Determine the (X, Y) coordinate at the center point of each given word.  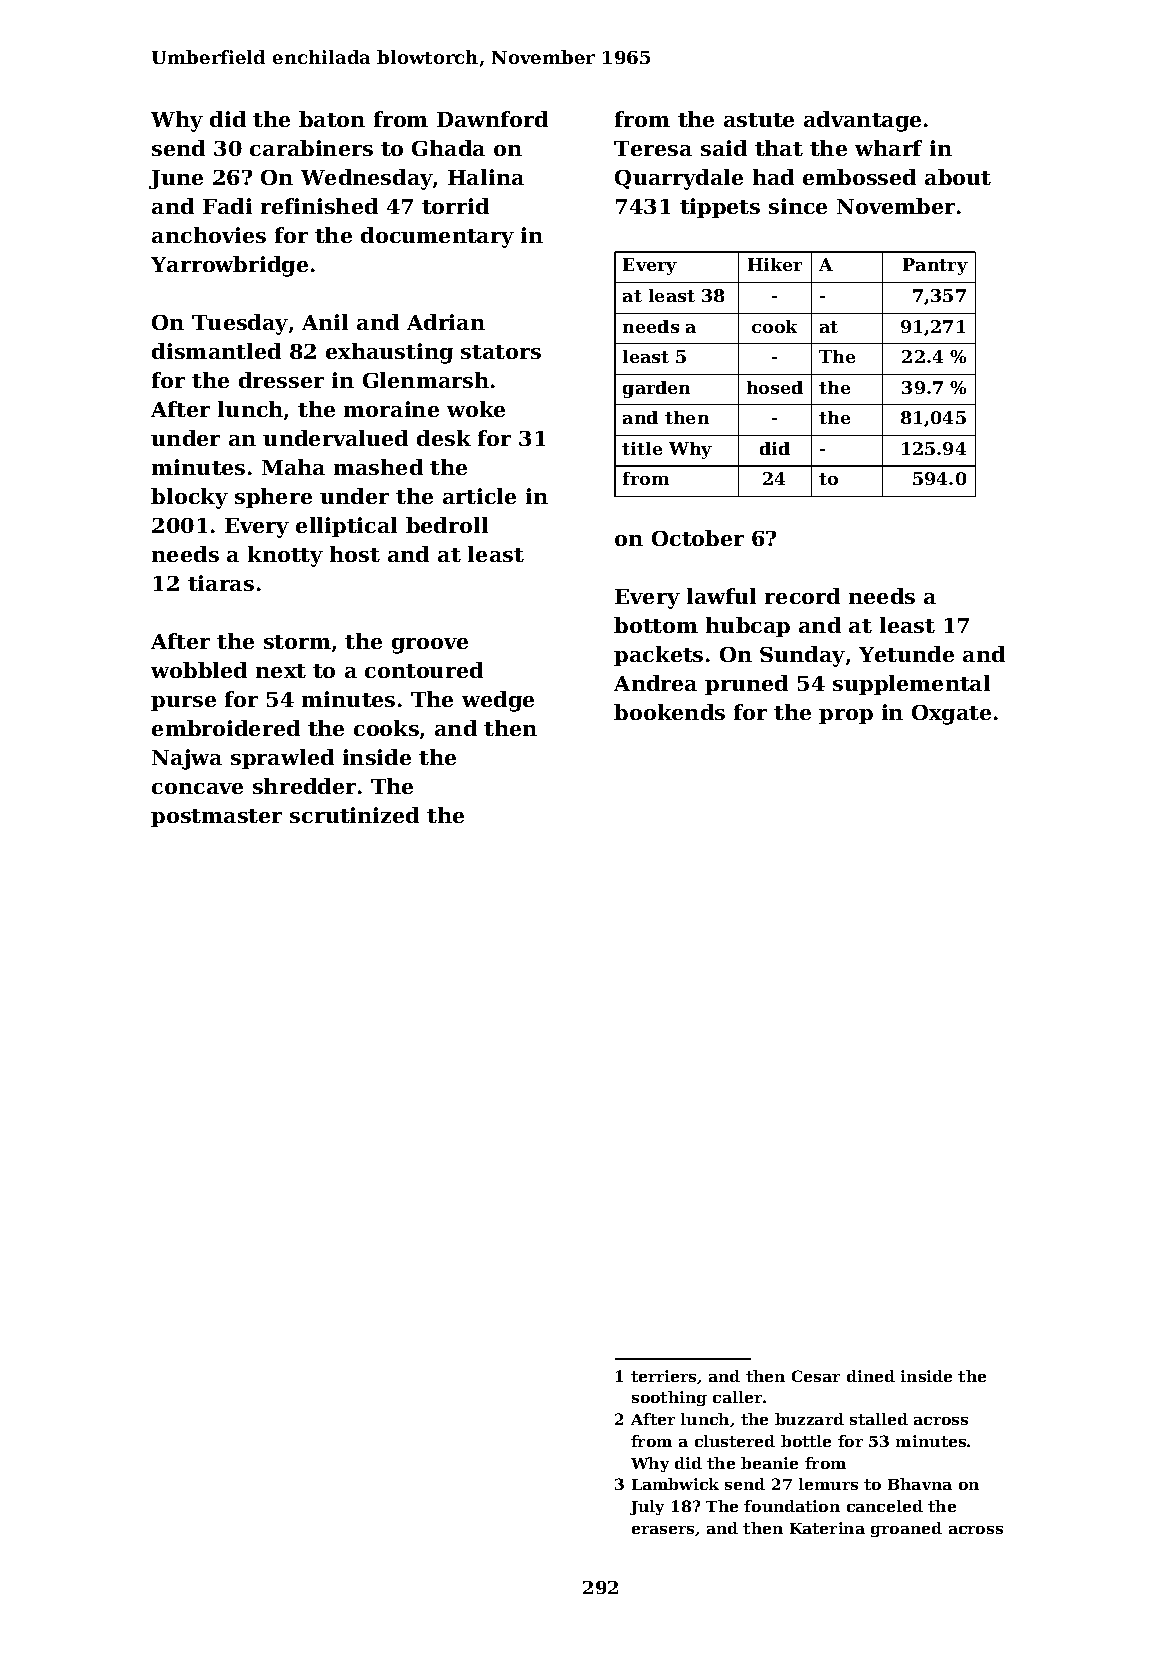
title (642, 448)
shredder (304, 786)
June (176, 179)
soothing (669, 1398)
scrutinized (354, 815)
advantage (862, 121)
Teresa (653, 148)
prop (846, 716)
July (647, 1507)
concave (197, 788)
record (802, 596)
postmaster (216, 818)
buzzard (809, 1419)
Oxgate (951, 715)
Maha (293, 467)
